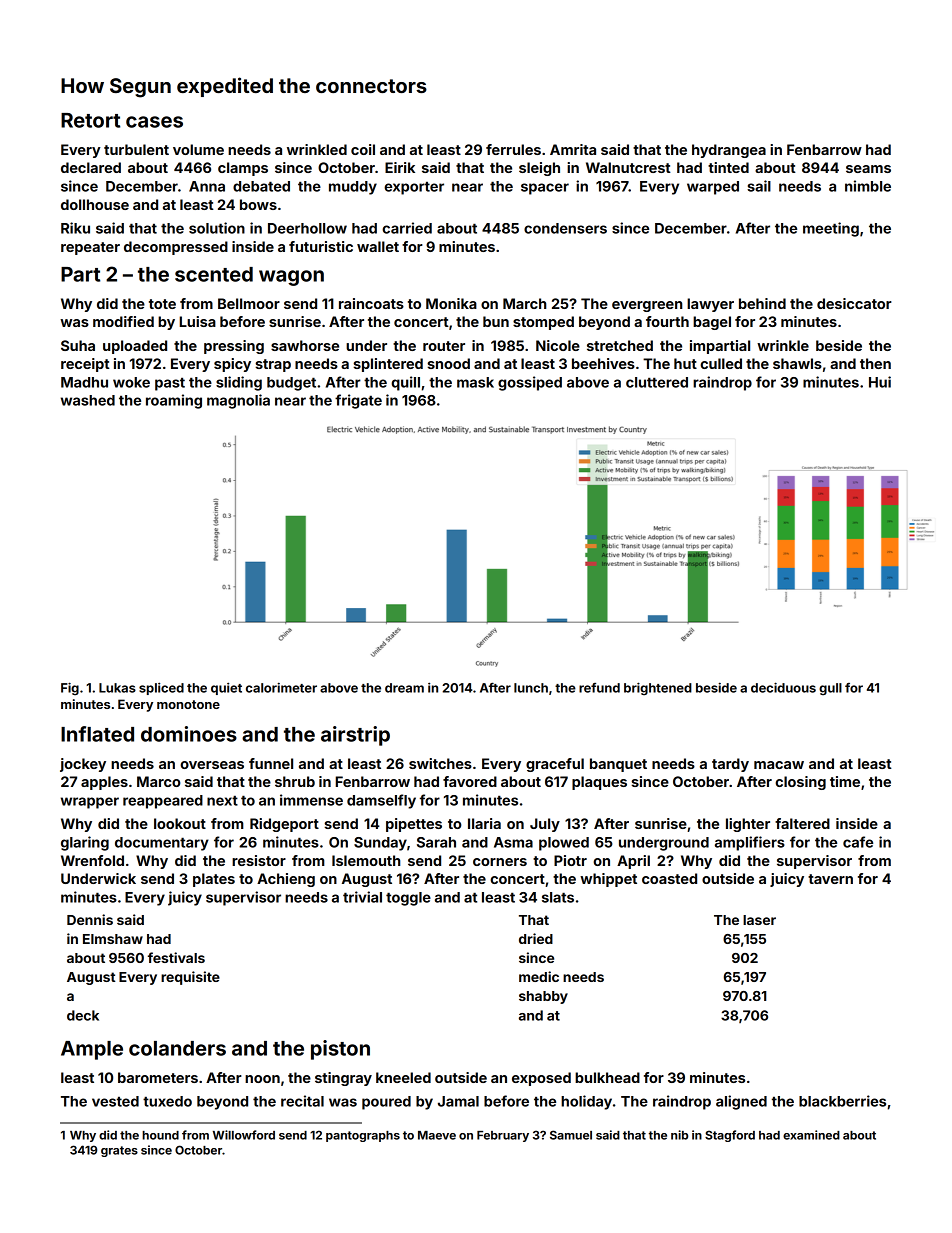  Describe the element at coordinates (741, 1102) in the image. I see `aligned` at that location.
